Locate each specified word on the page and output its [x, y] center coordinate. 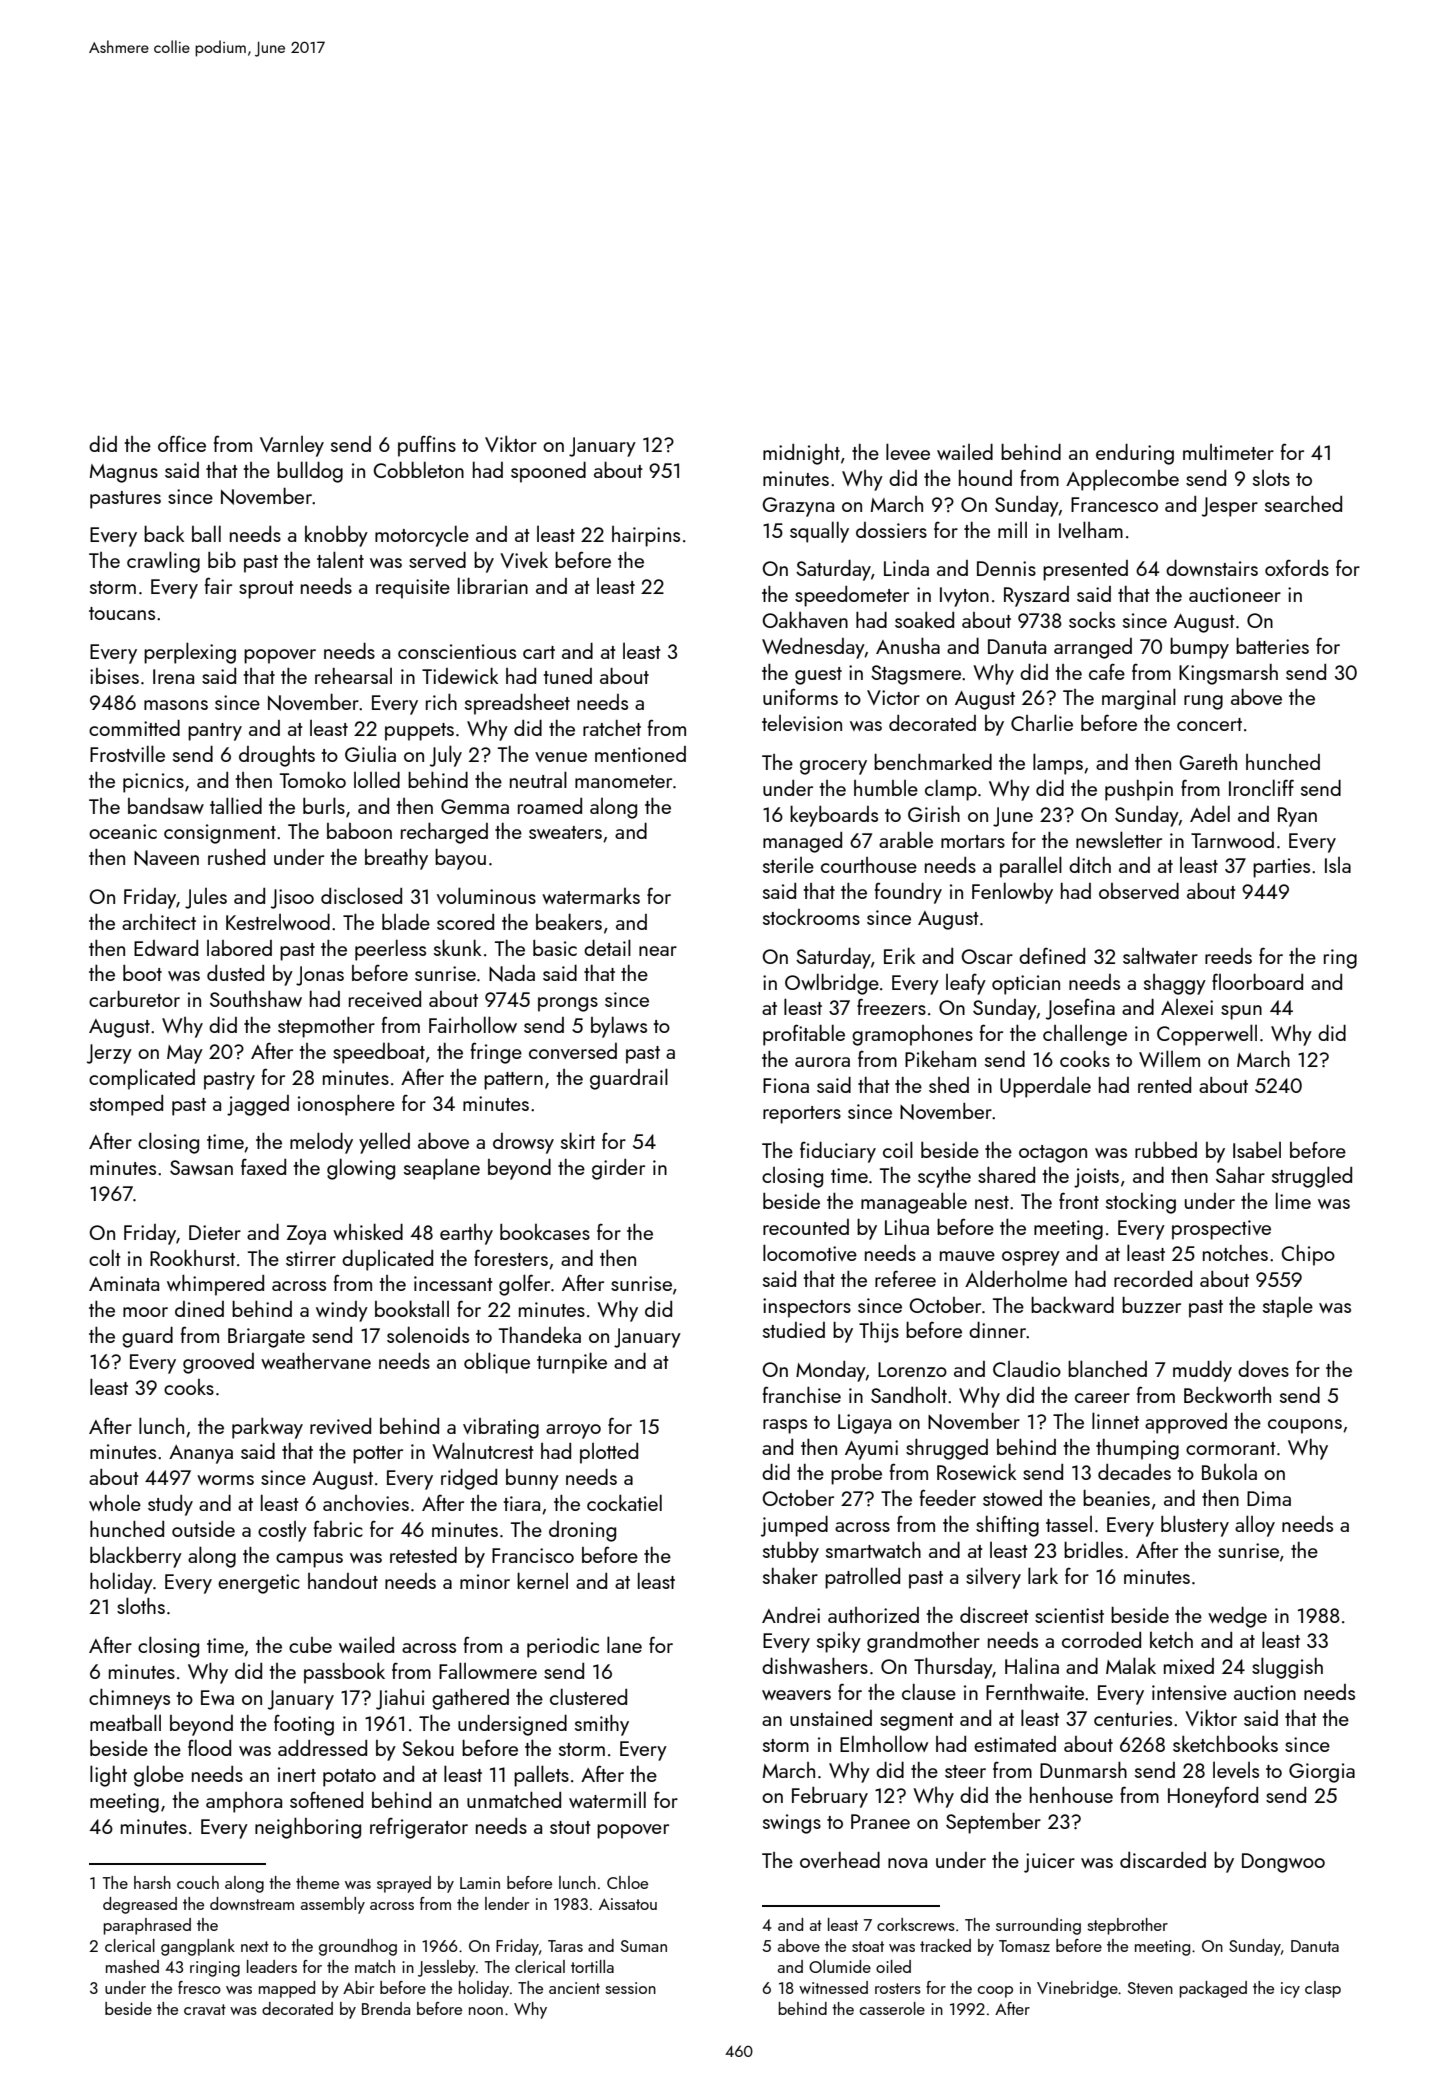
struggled [1312, 1177]
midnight [801, 454]
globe [159, 1776]
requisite [413, 589]
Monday [831, 1371]
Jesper [1230, 507]
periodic [563, 1647]
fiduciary [838, 1152]
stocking [1141, 1203]
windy [342, 1311]
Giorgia [1322, 1773]
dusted [235, 973]
